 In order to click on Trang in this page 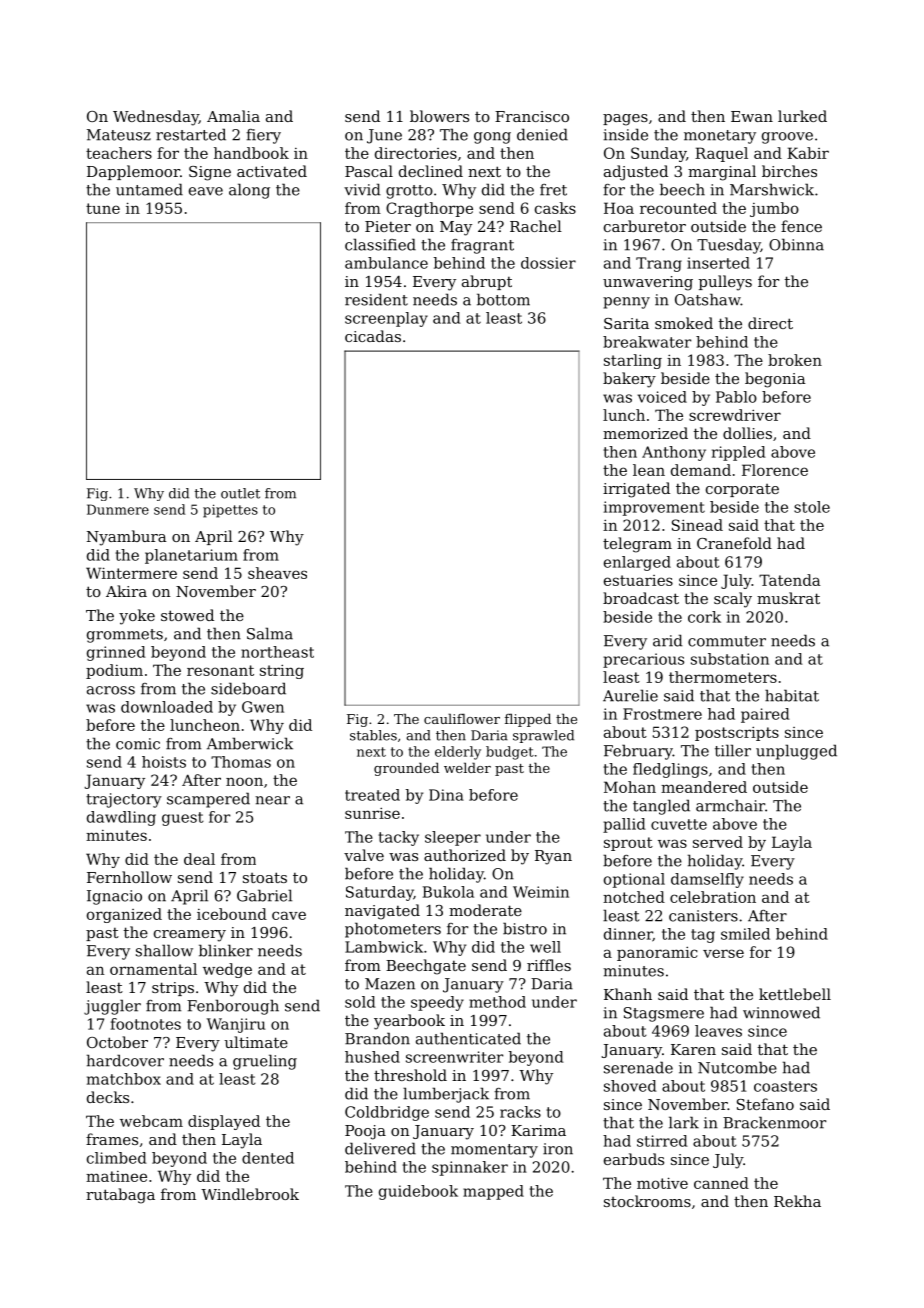, I will do `click(659, 264)`.
